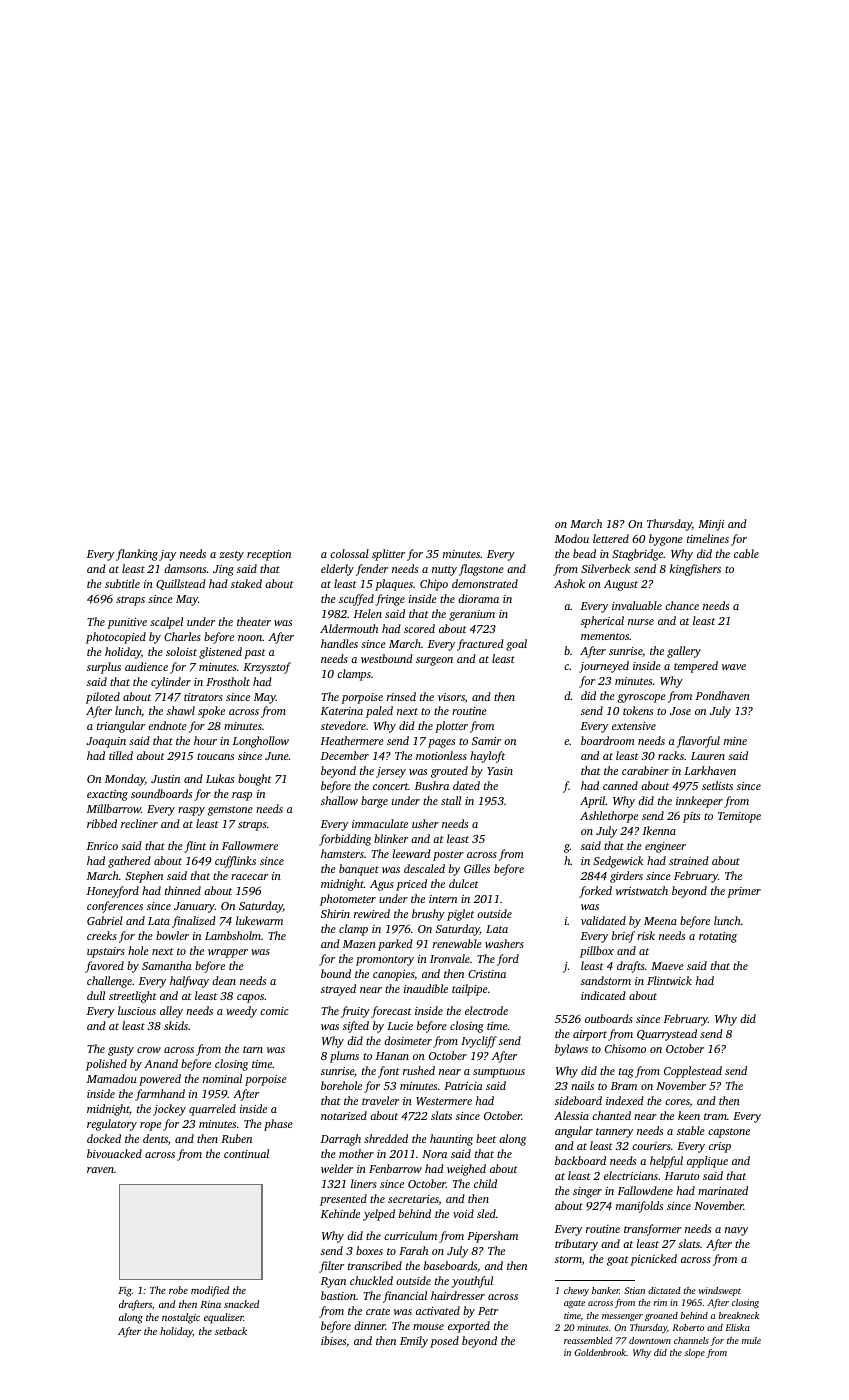  Describe the element at coordinates (210, 1291) in the image. I see `modified` at that location.
